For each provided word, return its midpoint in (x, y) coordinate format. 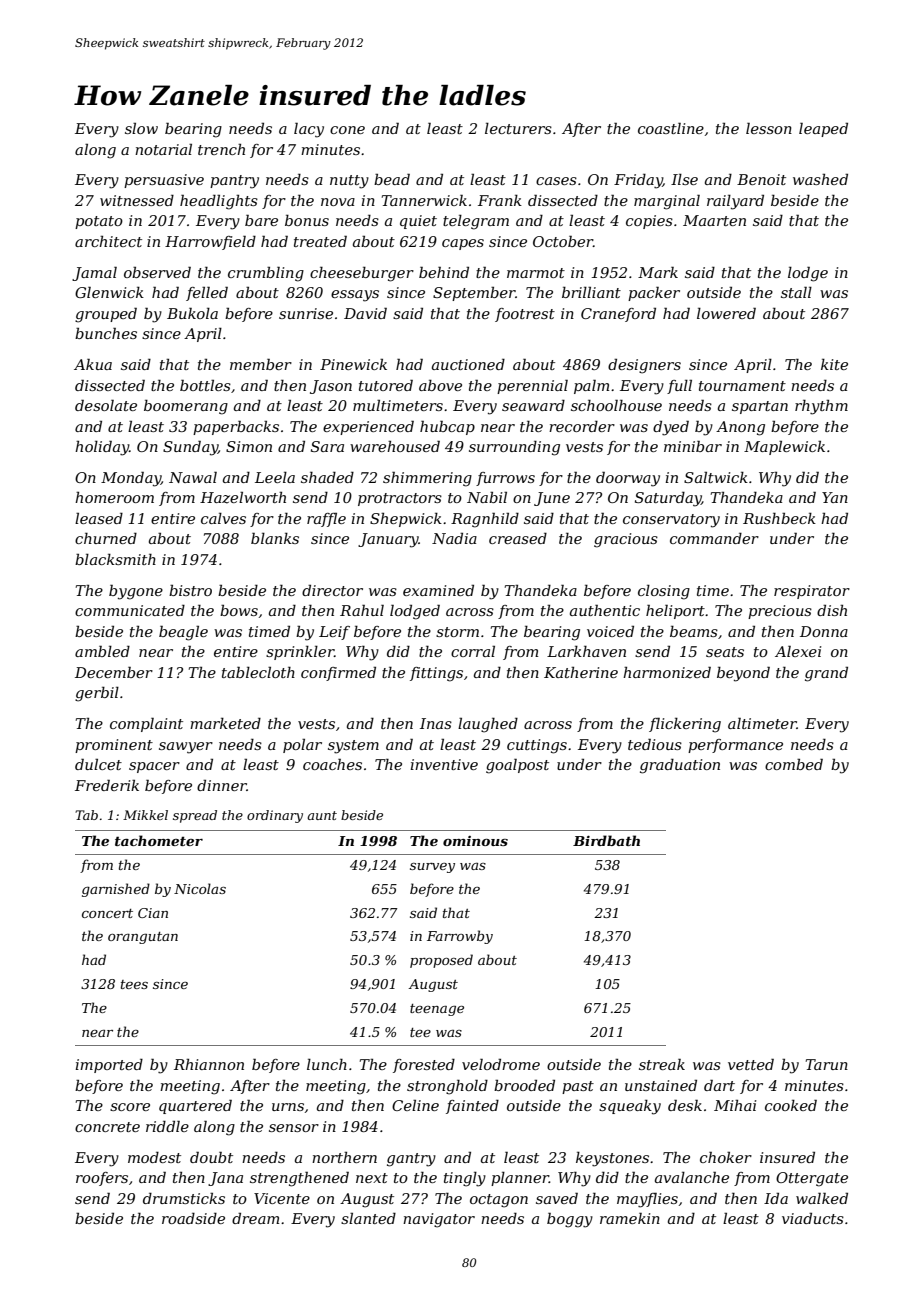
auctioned (468, 364)
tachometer (159, 840)
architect (108, 241)
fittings (436, 674)
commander (714, 538)
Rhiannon (209, 1064)
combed (794, 764)
